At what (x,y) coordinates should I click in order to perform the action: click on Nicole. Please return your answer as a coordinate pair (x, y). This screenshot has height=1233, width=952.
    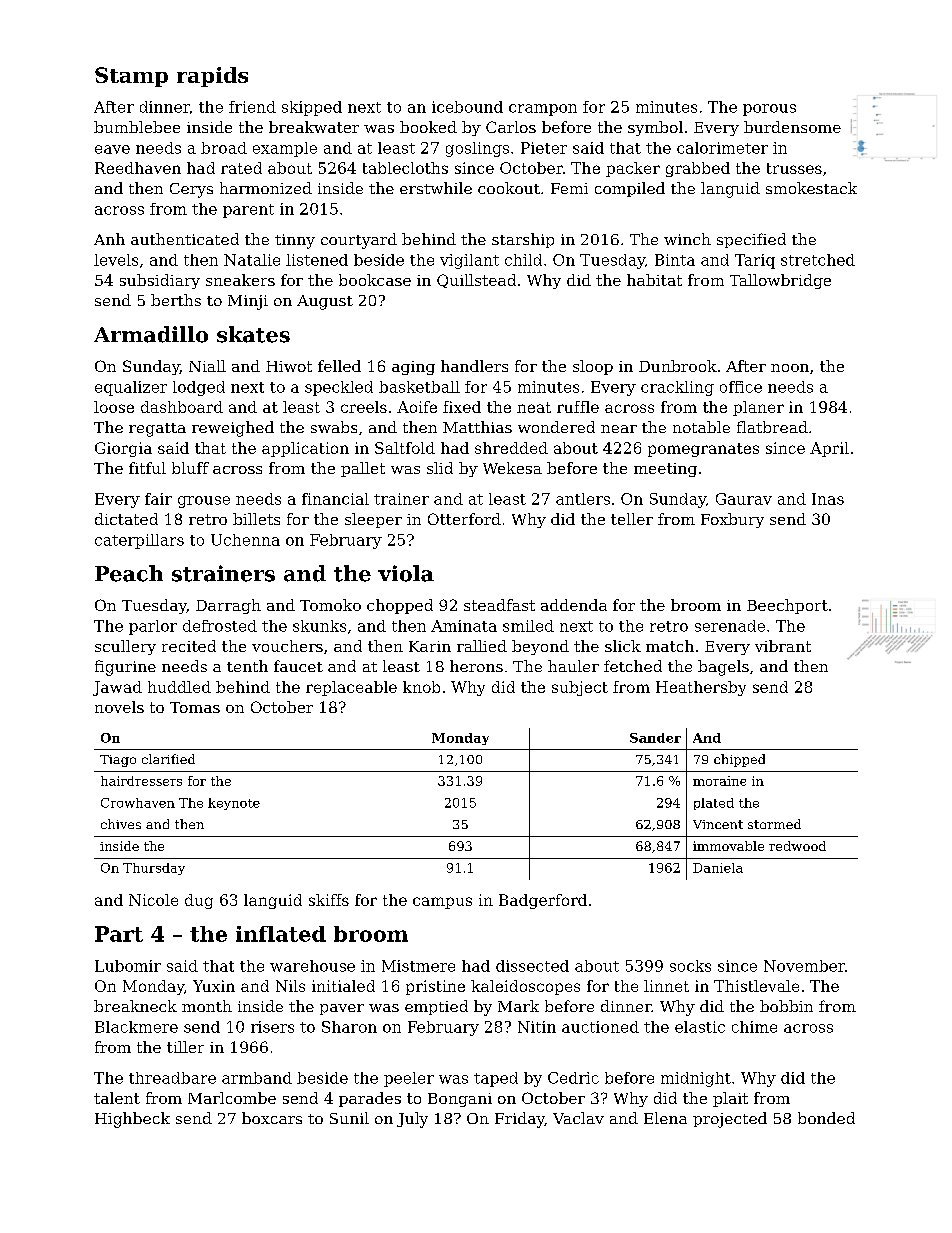
    Looking at the image, I should click on (153, 900).
